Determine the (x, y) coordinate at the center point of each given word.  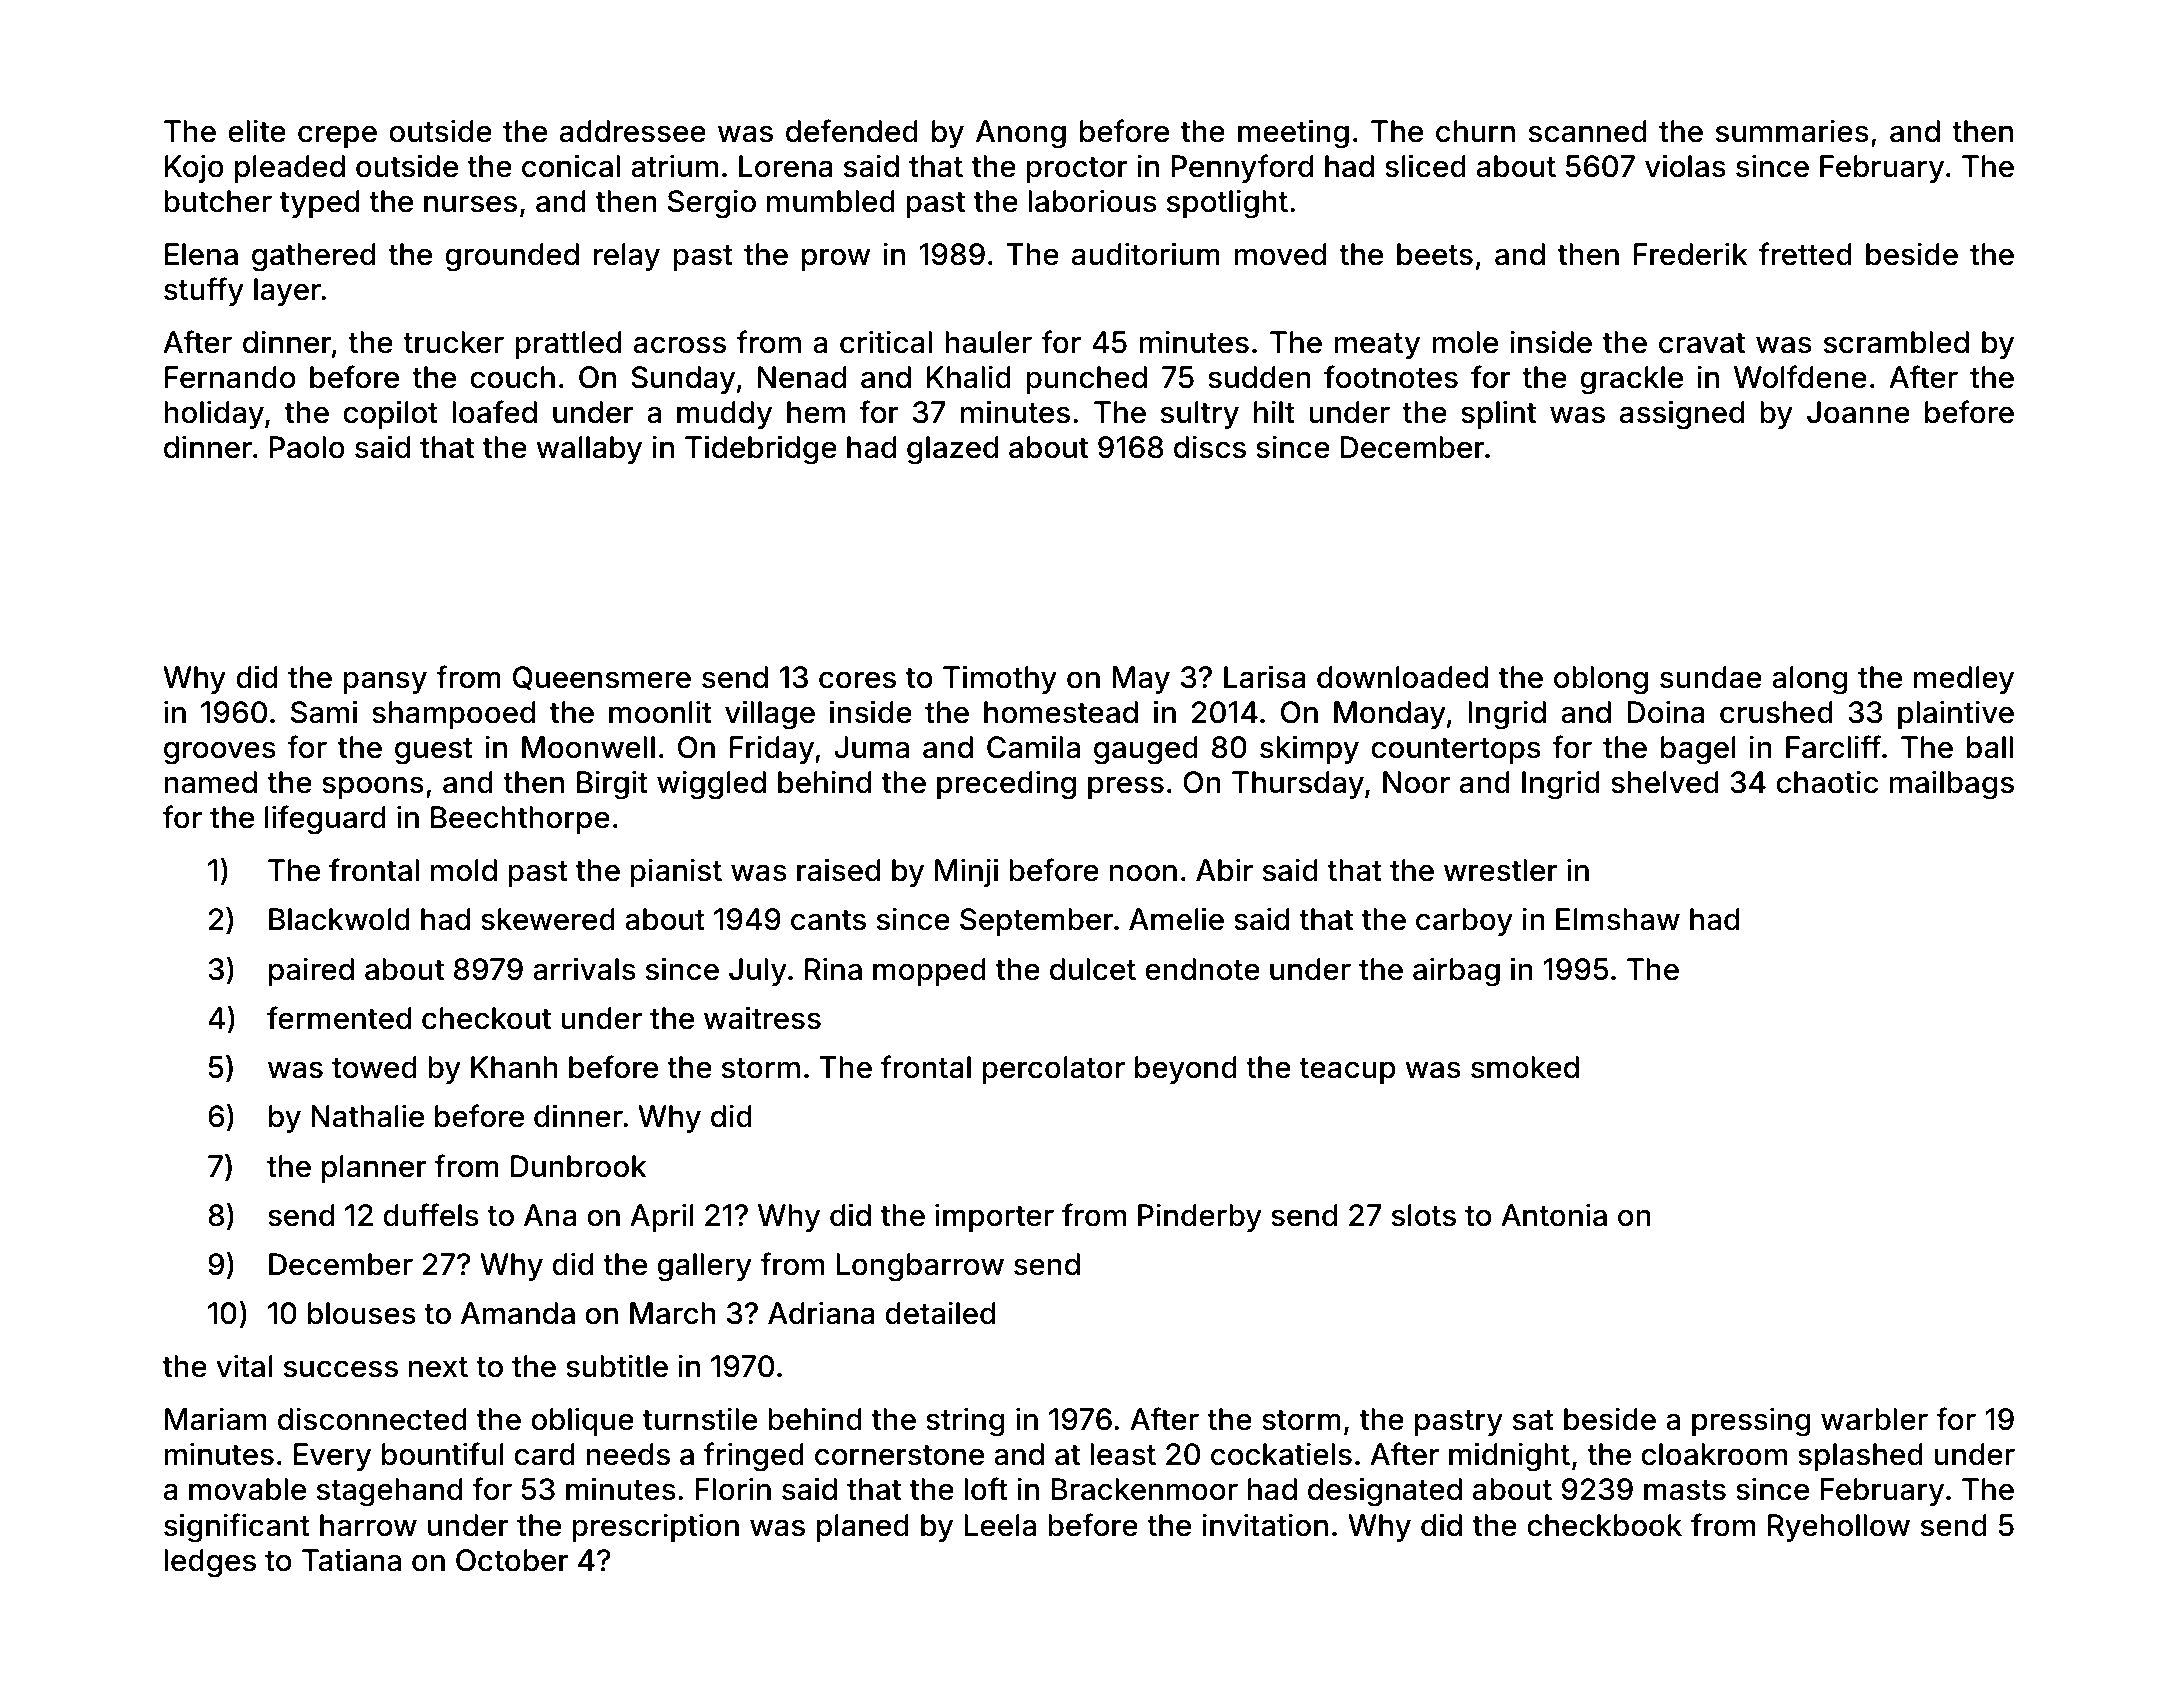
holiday (214, 414)
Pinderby (1200, 1217)
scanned (1588, 131)
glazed (952, 450)
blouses (362, 1313)
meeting (1293, 134)
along (1810, 680)
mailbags (1951, 785)
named (210, 782)
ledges (210, 1563)
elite (257, 131)
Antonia (1554, 1215)
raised (838, 870)
